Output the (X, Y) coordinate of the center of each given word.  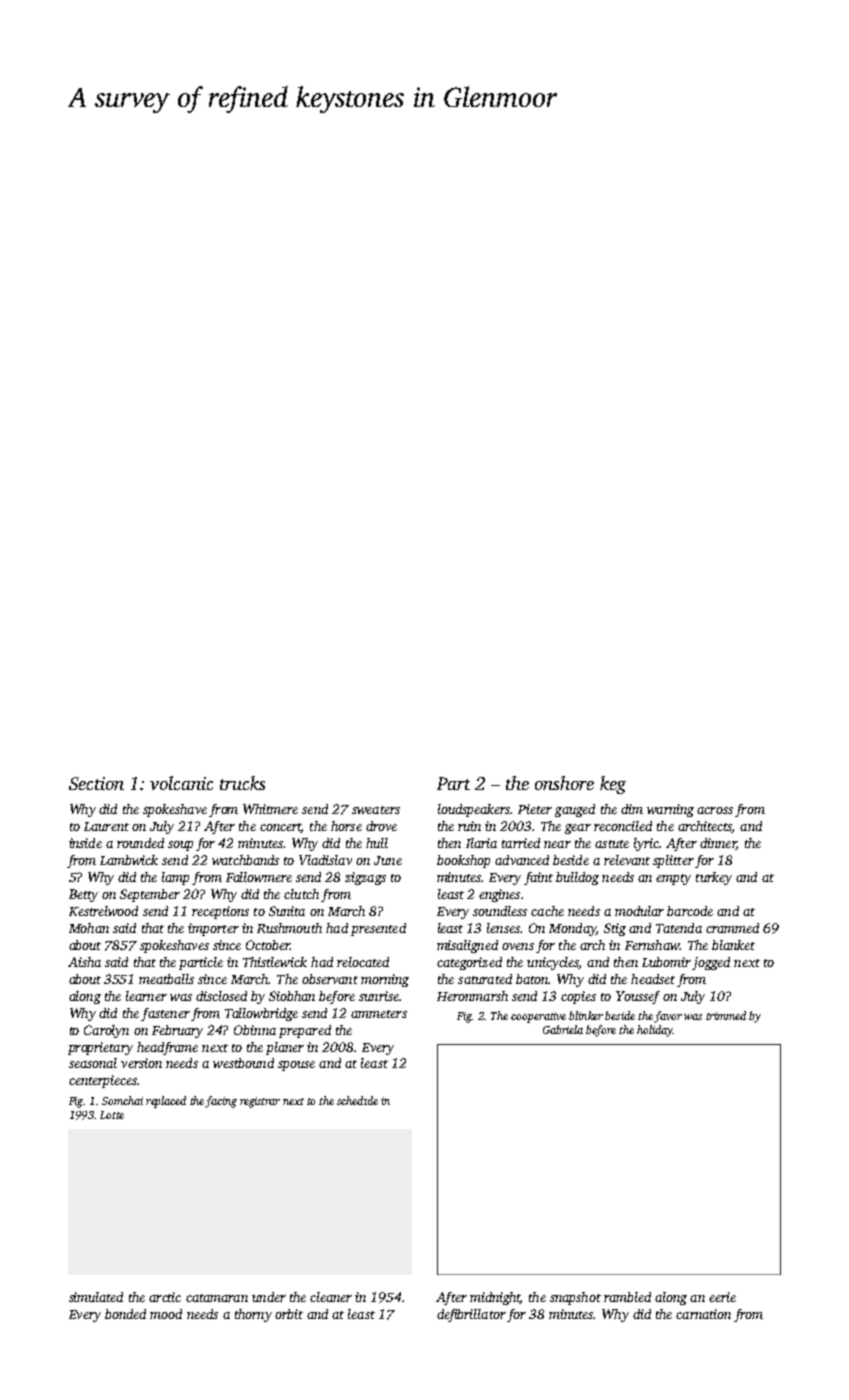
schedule (357, 1100)
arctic (165, 1297)
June (388, 860)
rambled (627, 1297)
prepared (305, 1031)
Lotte (112, 1115)
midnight (495, 1298)
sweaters (376, 810)
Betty (83, 895)
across (715, 810)
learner (146, 996)
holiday (655, 1031)
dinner (718, 844)
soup (180, 846)
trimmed (726, 1015)
